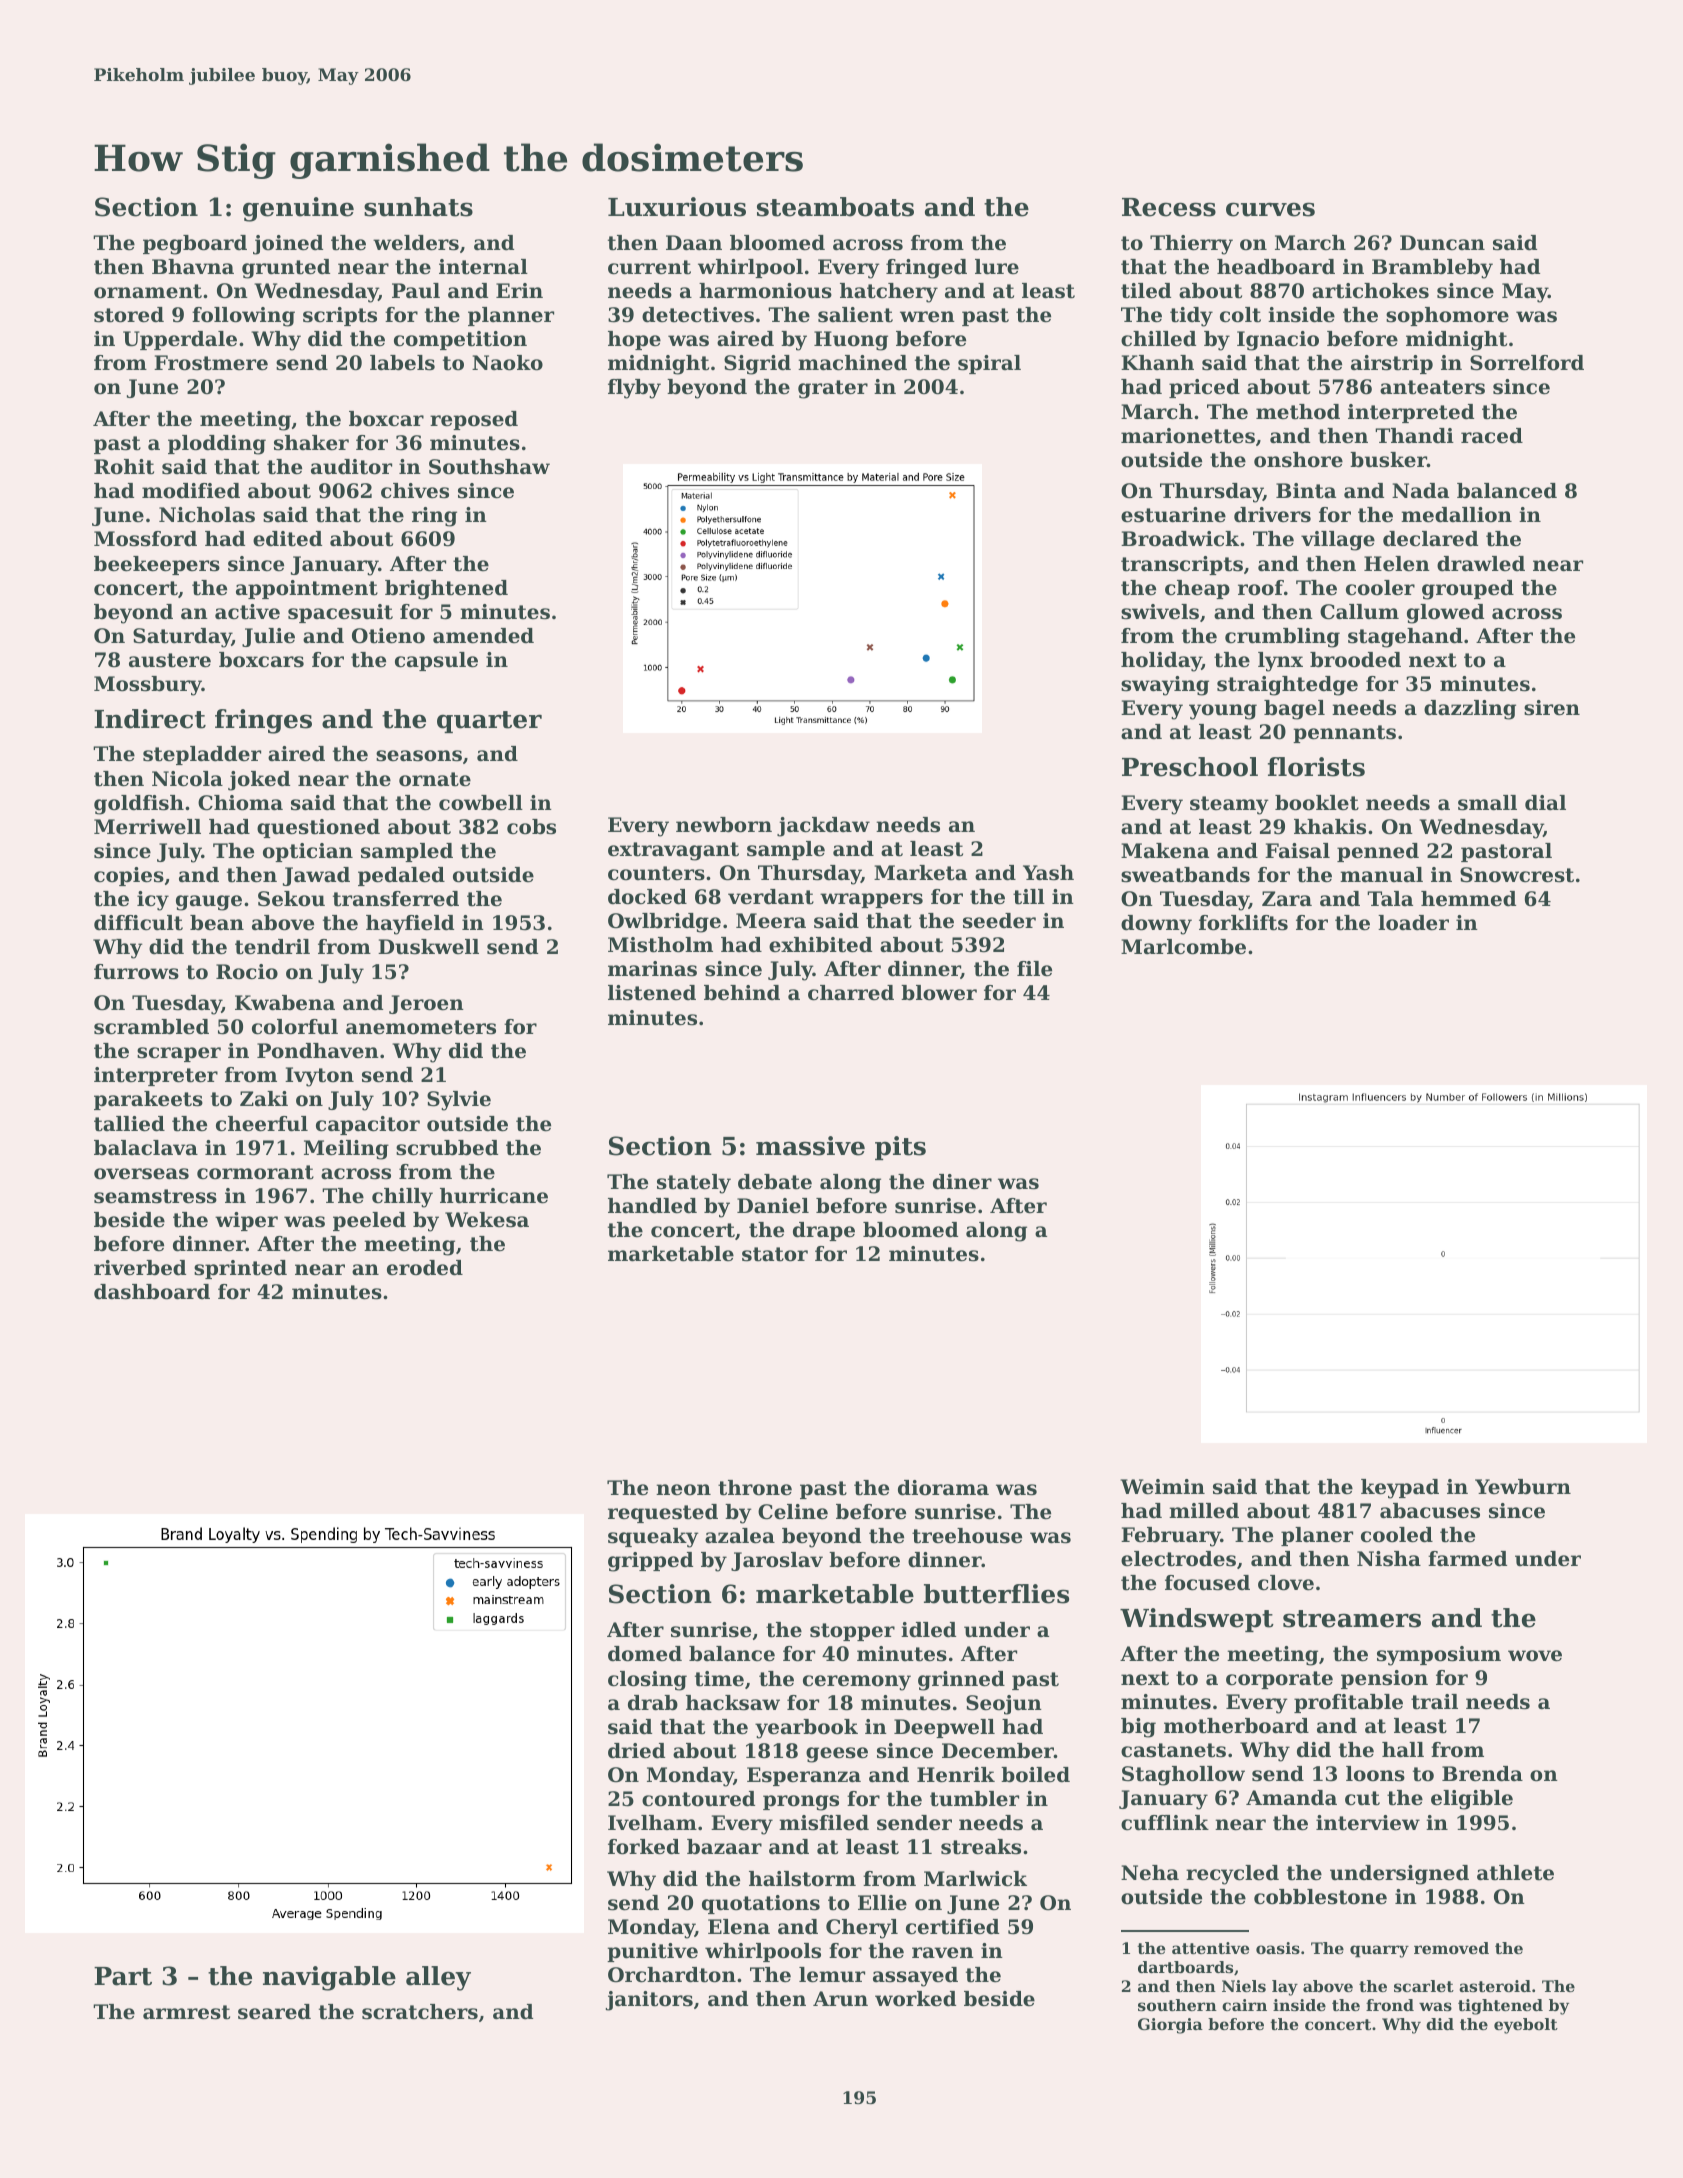 This image has width=1683, height=2178. What do you see at coordinates (634, 340) in the image?
I see `hope` at bounding box center [634, 340].
